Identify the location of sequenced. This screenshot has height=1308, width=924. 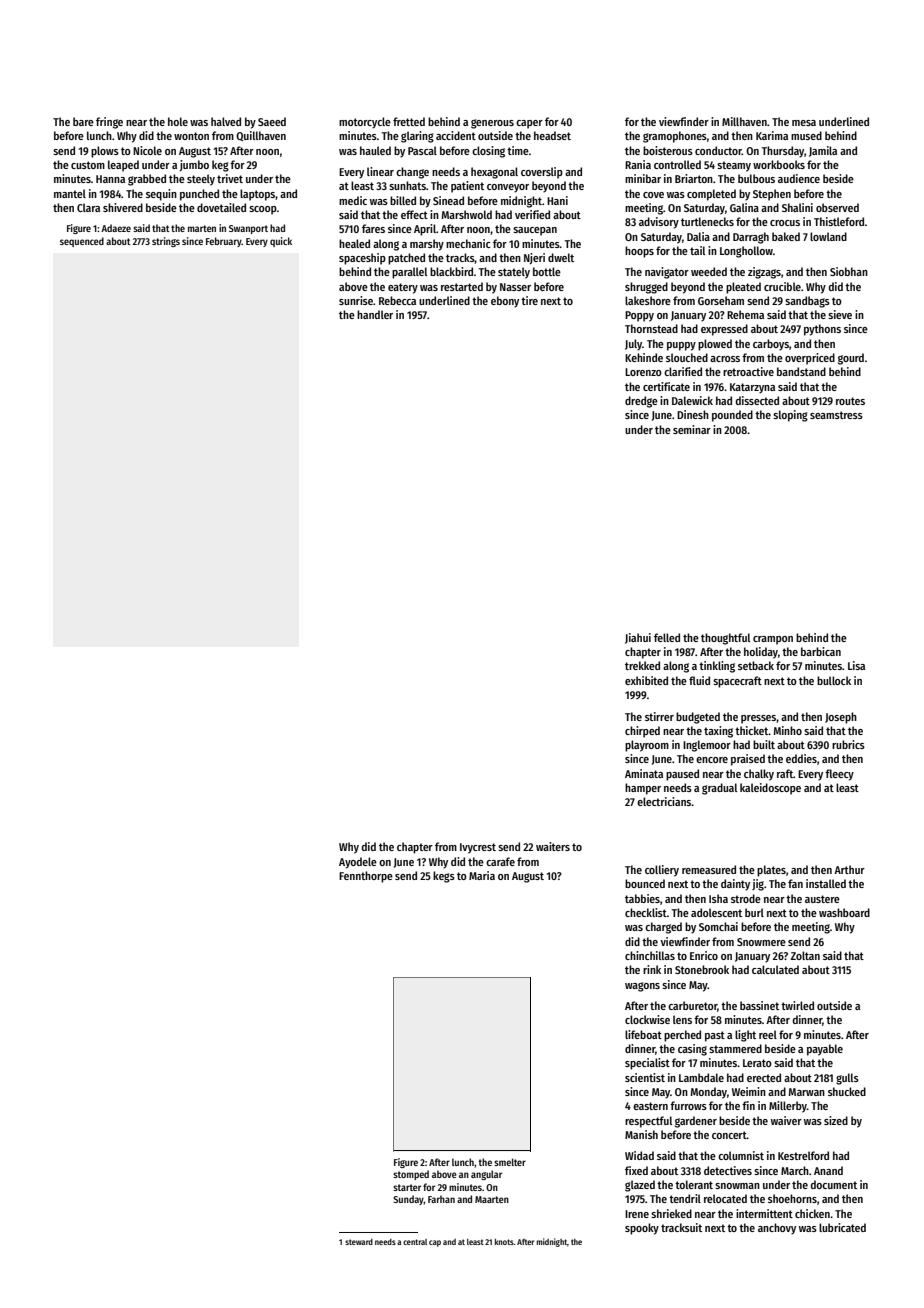
(82, 242).
